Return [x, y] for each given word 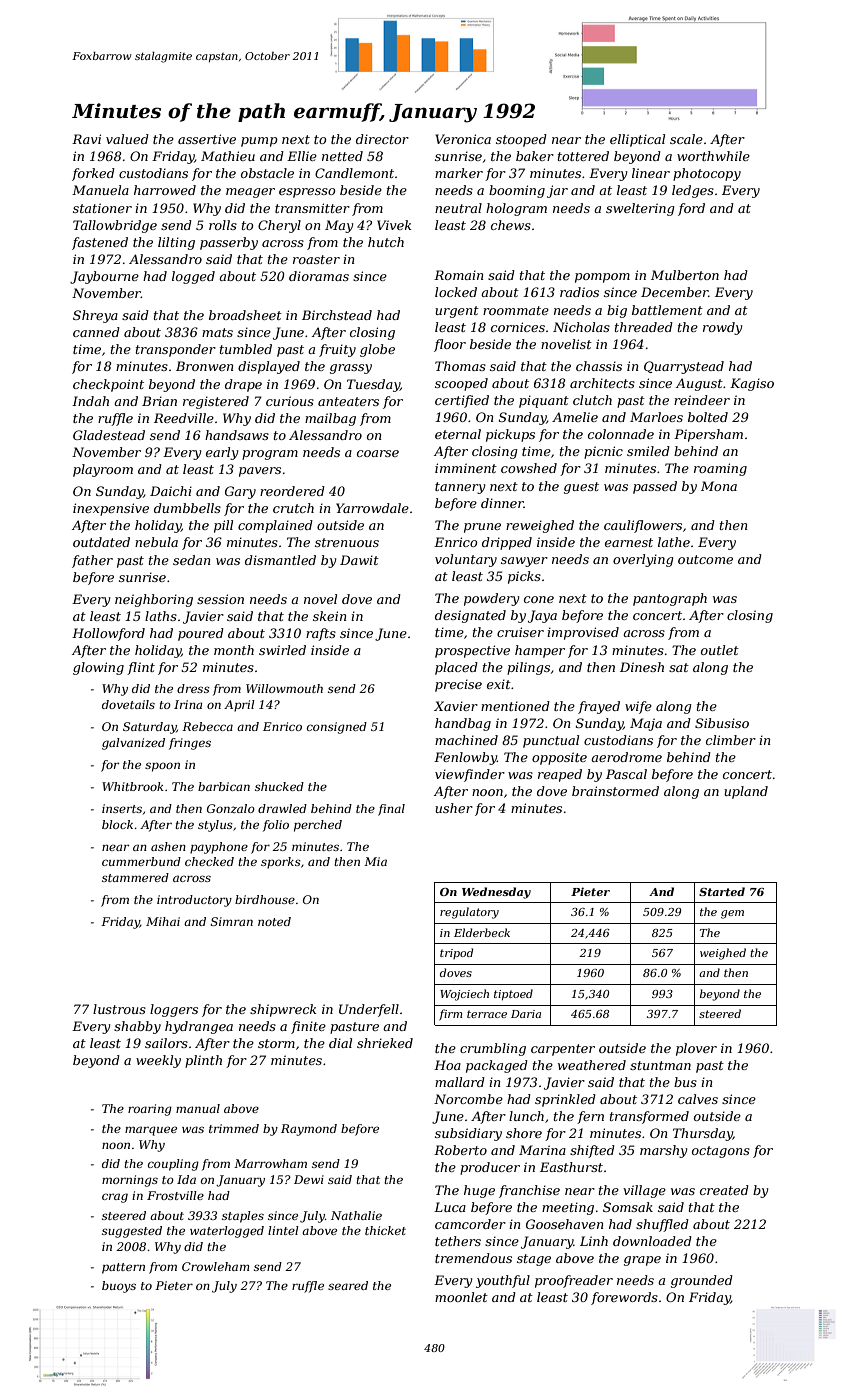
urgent [457, 312]
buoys [119, 1287]
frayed [599, 707]
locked [456, 292]
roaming [720, 469]
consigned [337, 728]
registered [216, 402]
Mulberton [685, 275]
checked [209, 861]
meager [250, 193]
